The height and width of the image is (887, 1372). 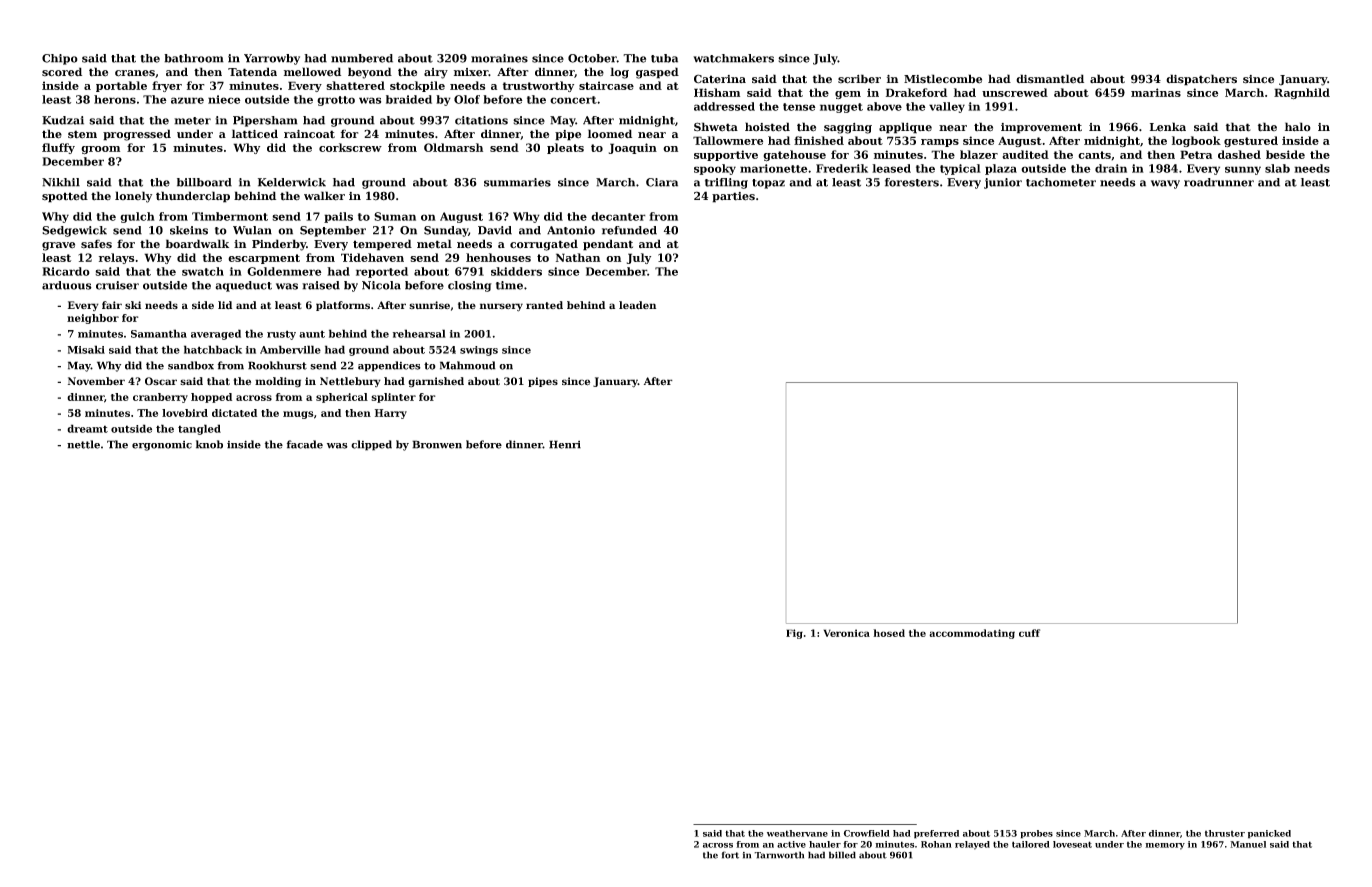 What do you see at coordinates (389, 366) in the image?
I see `appendices` at bounding box center [389, 366].
